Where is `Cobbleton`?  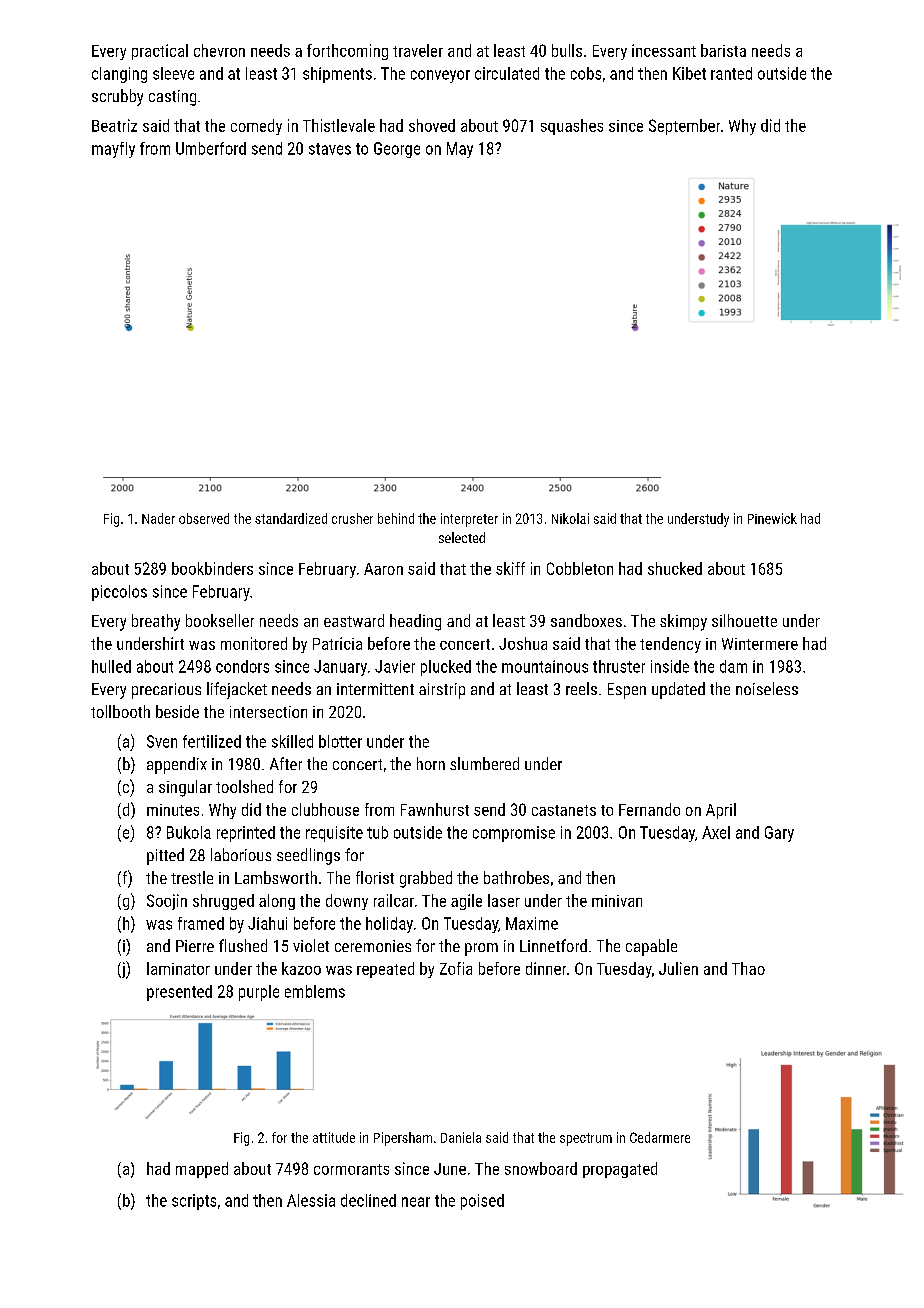
Cobbleton is located at coordinates (580, 568).
